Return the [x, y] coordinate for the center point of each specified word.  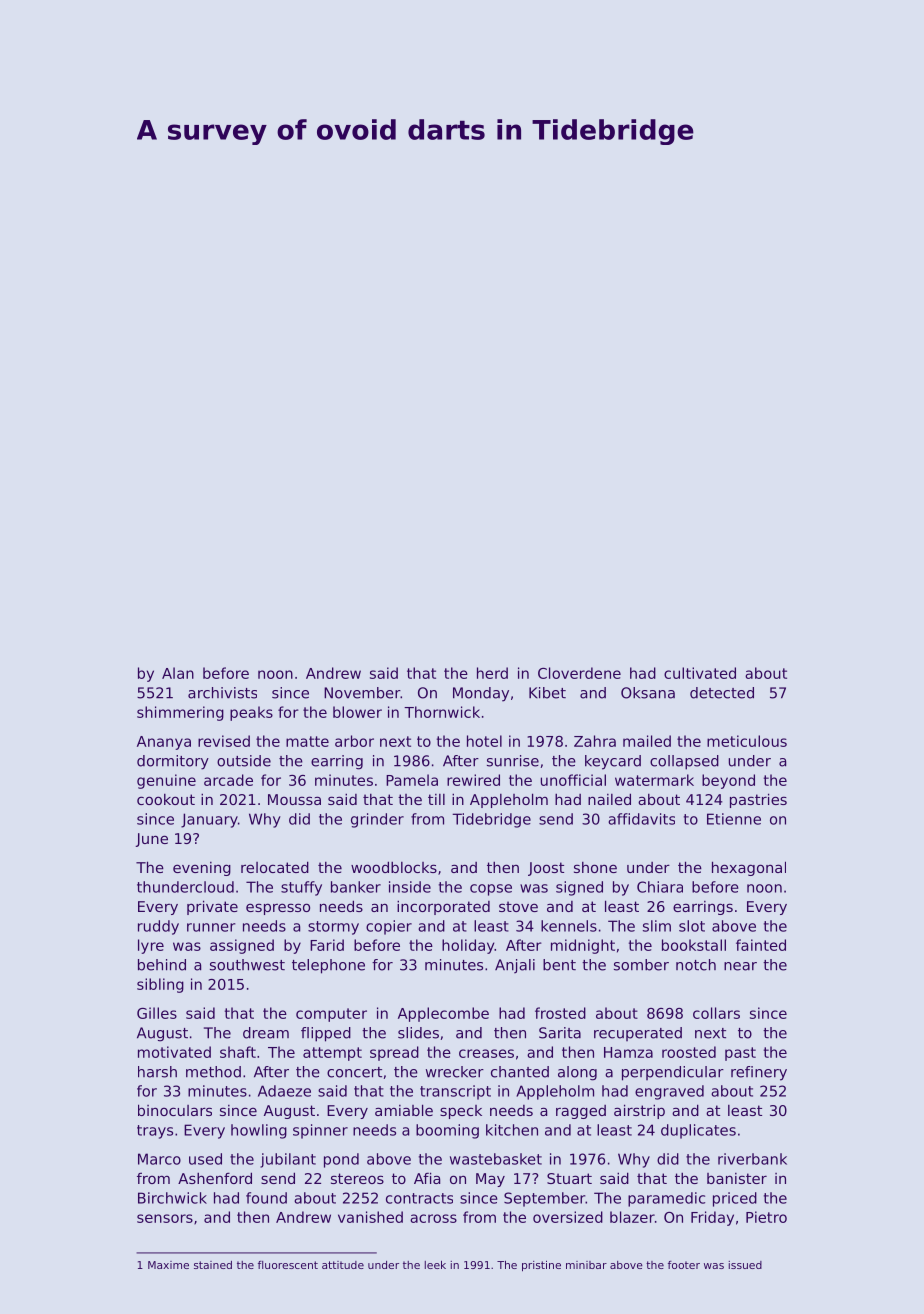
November [362, 693]
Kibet [547, 693]
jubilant [288, 1160]
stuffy [301, 888]
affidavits [641, 819]
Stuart [569, 1178]
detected [722, 693]
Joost [546, 869]
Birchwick [172, 1198]
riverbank [752, 1159]
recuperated [638, 1034]
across [433, 1218]
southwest [247, 965]
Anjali [515, 966]
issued [745, 1265]
